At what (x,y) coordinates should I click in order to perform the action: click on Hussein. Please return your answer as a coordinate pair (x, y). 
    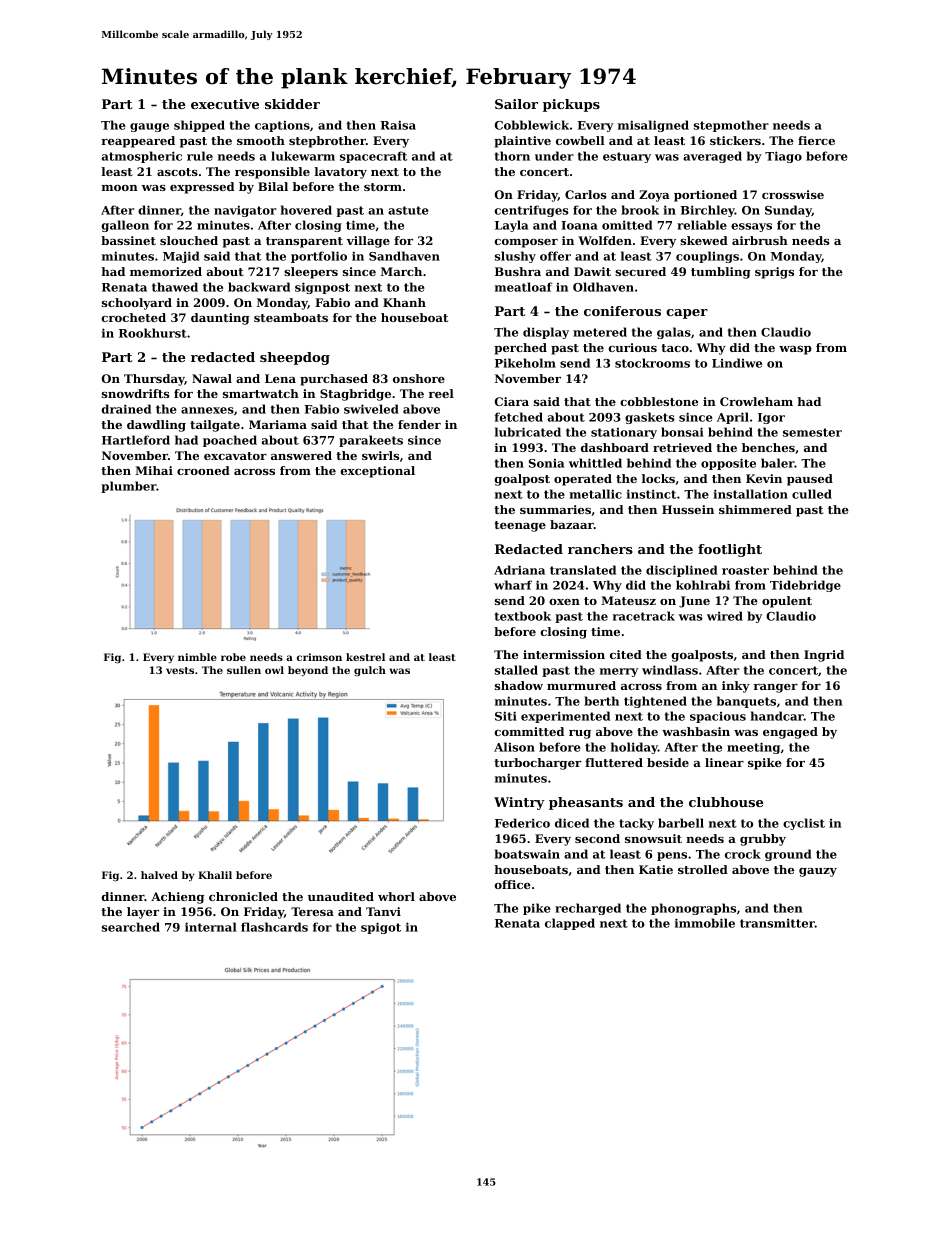
    Looking at the image, I should click on (688, 509).
